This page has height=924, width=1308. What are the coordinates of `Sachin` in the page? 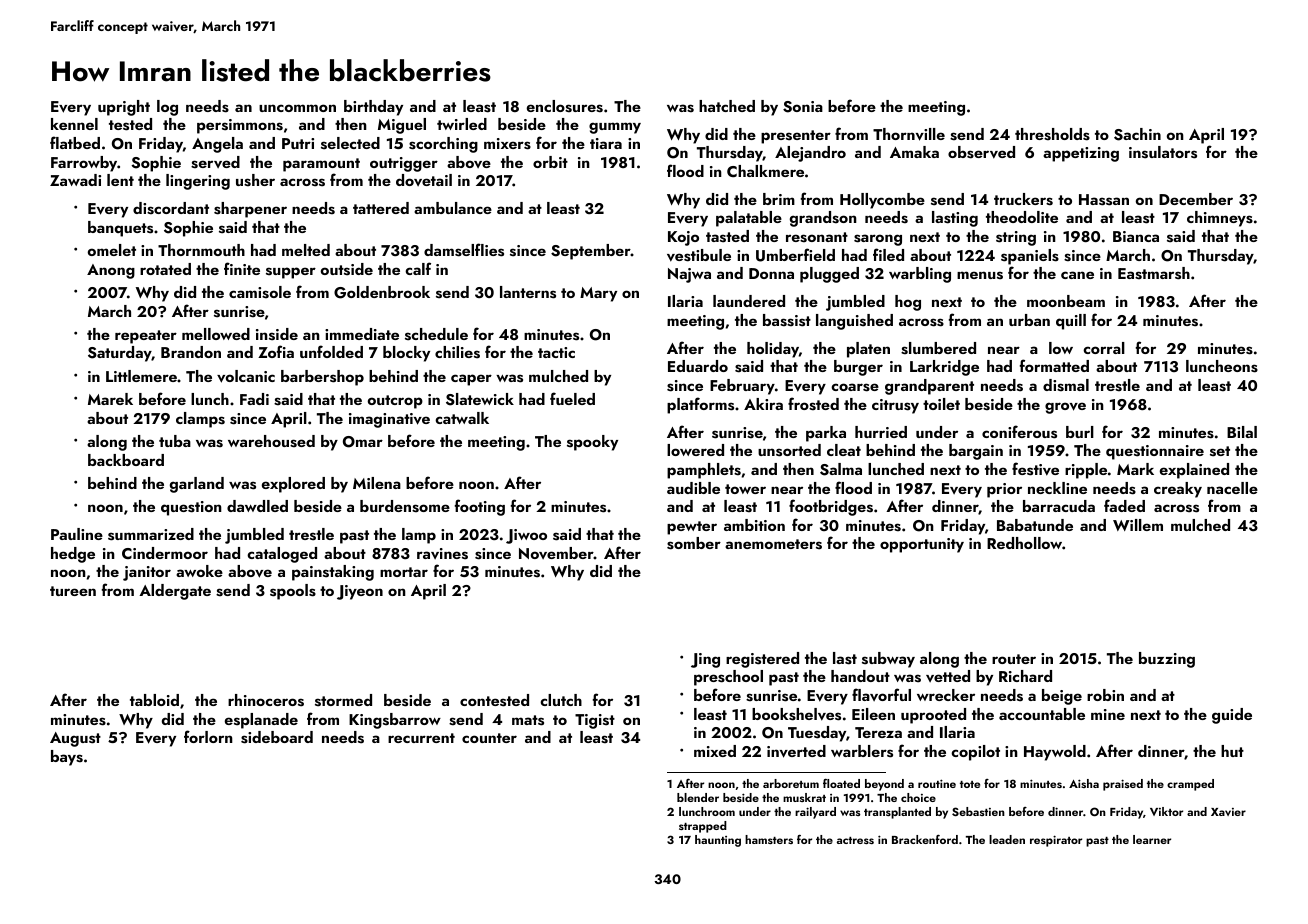 It's located at (1137, 134).
